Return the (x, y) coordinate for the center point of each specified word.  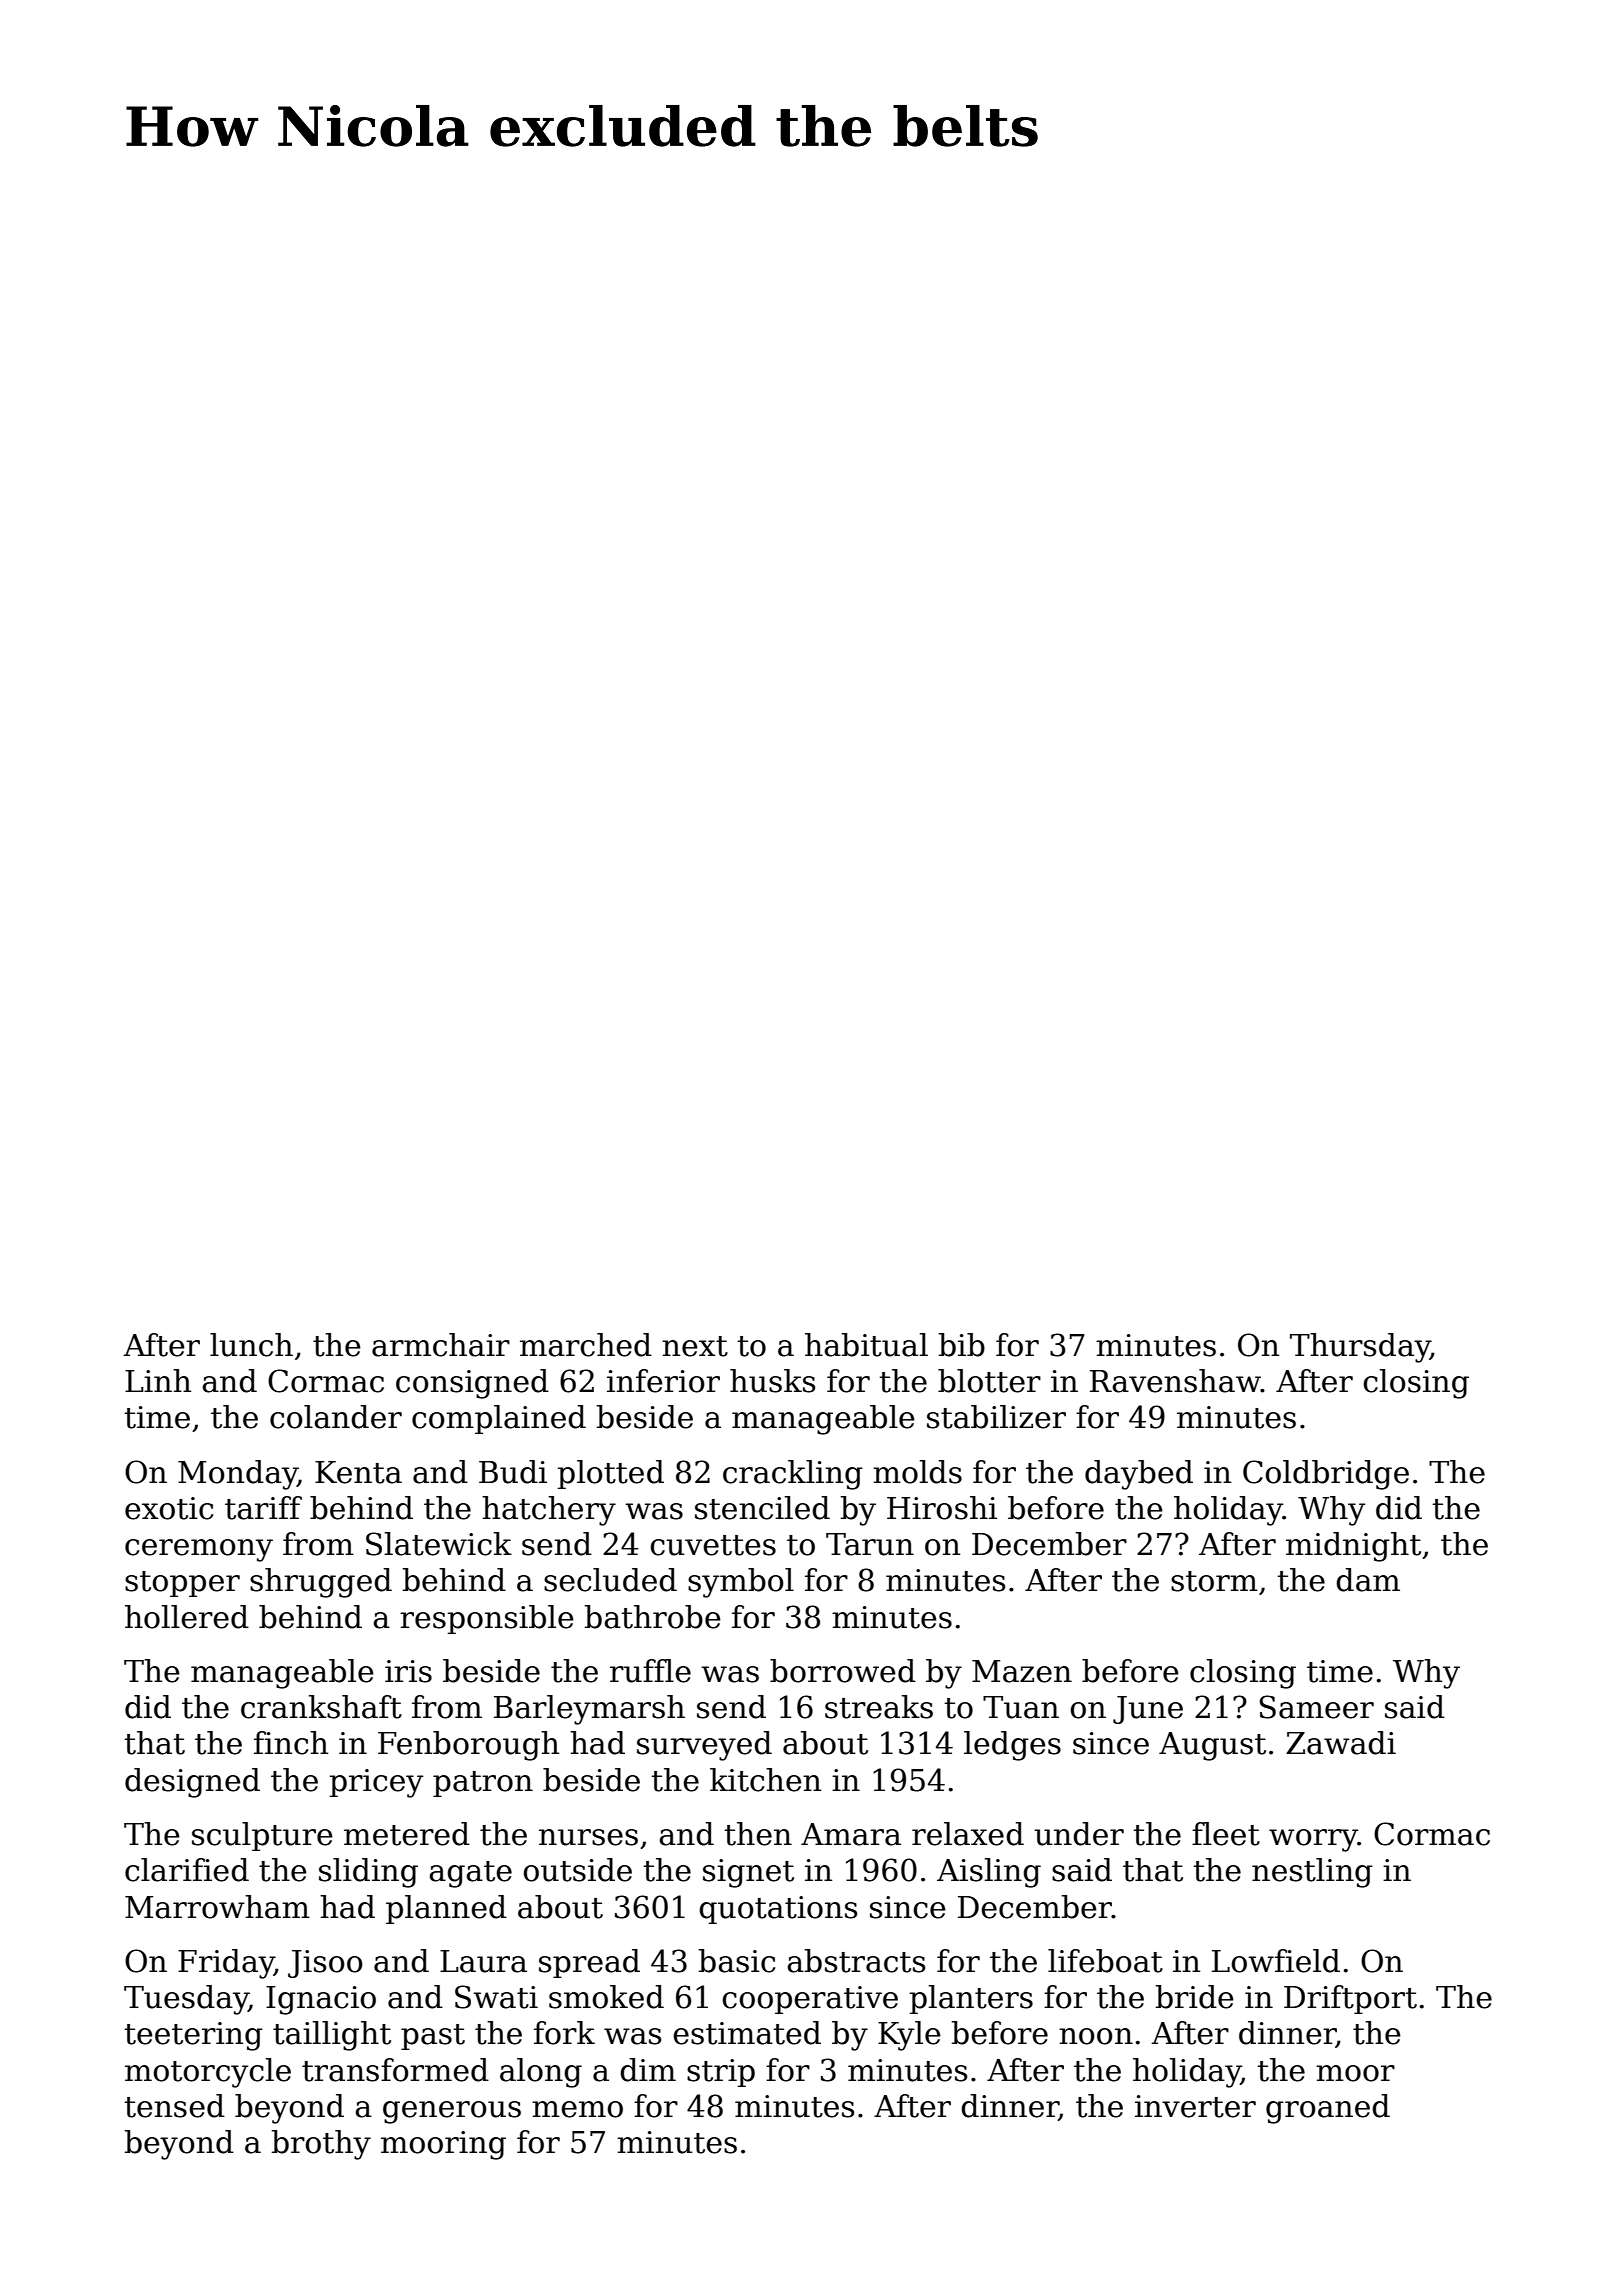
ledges (1012, 1746)
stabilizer (996, 1417)
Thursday (1360, 1348)
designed (192, 1783)
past (433, 2037)
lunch (251, 1345)
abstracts (856, 1961)
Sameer (1317, 1707)
